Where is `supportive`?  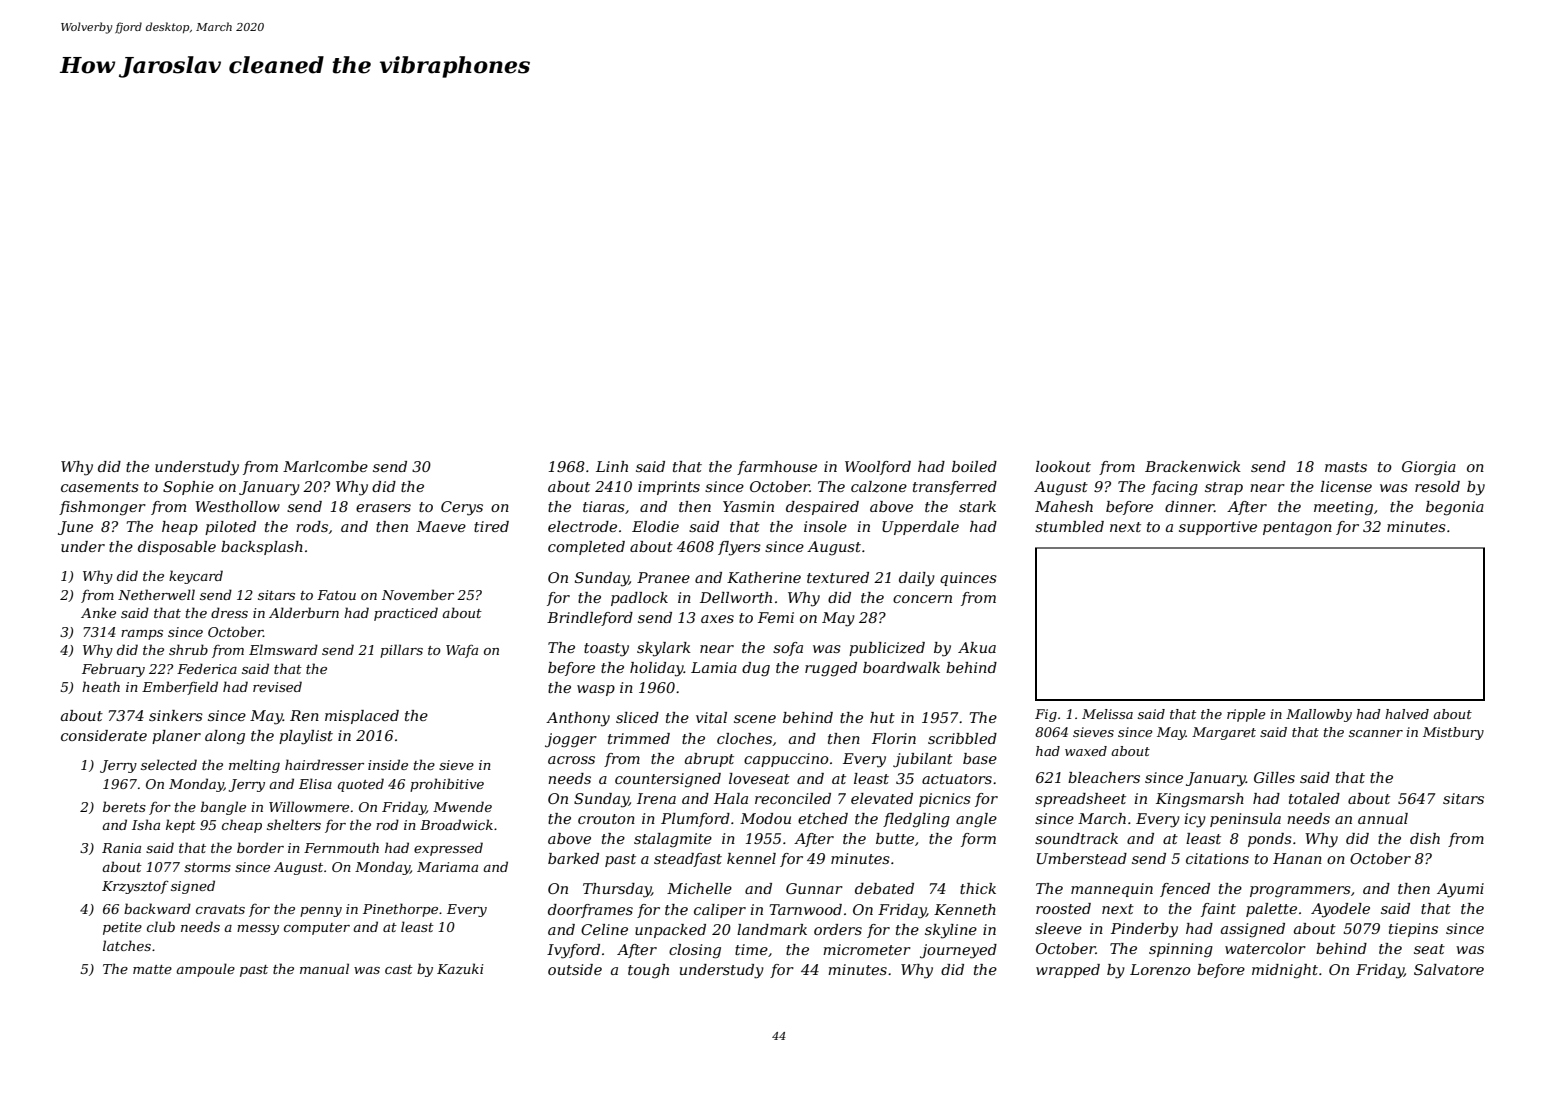 supportive is located at coordinates (1218, 528).
